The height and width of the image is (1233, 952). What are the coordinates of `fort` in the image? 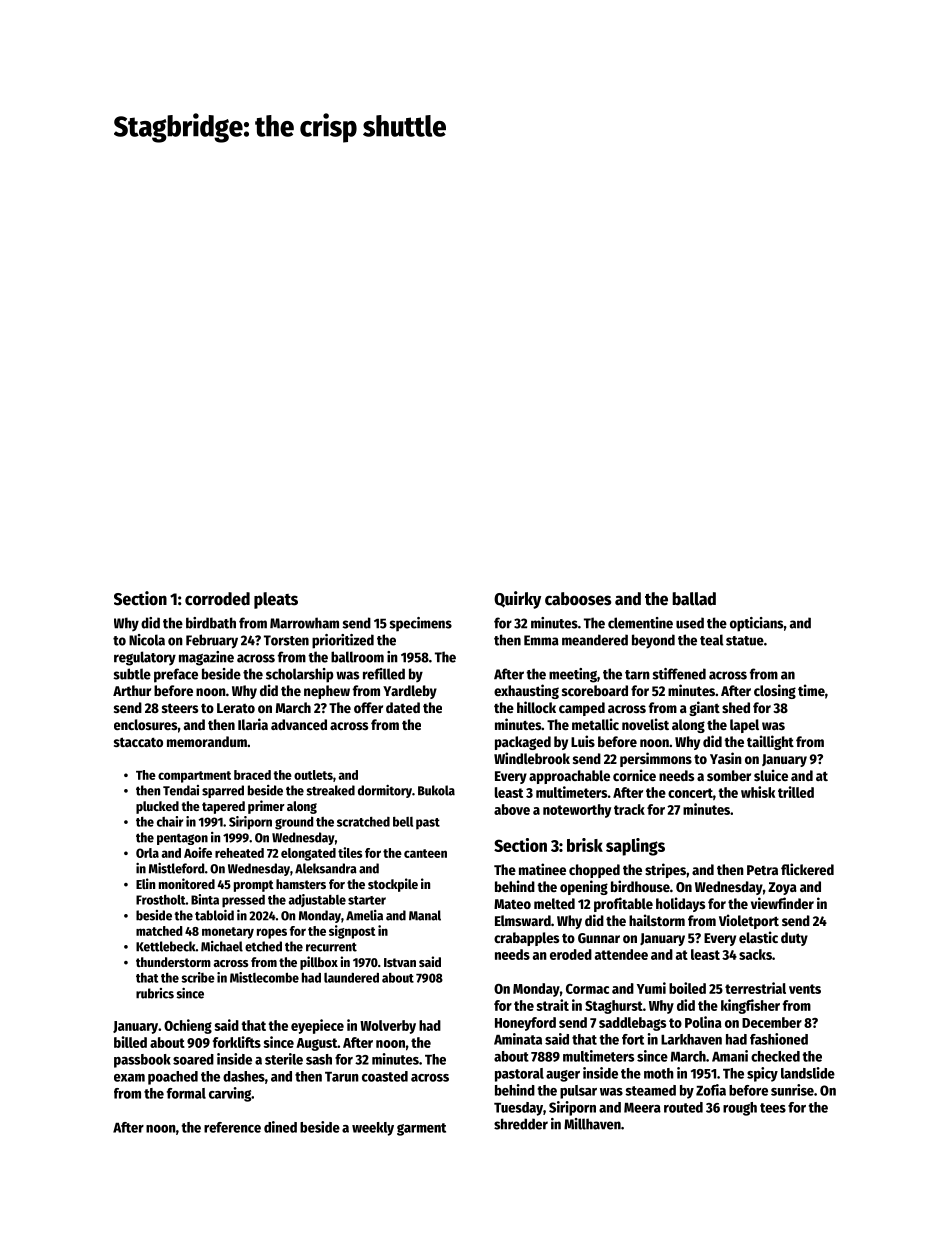 It's located at (633, 1039).
